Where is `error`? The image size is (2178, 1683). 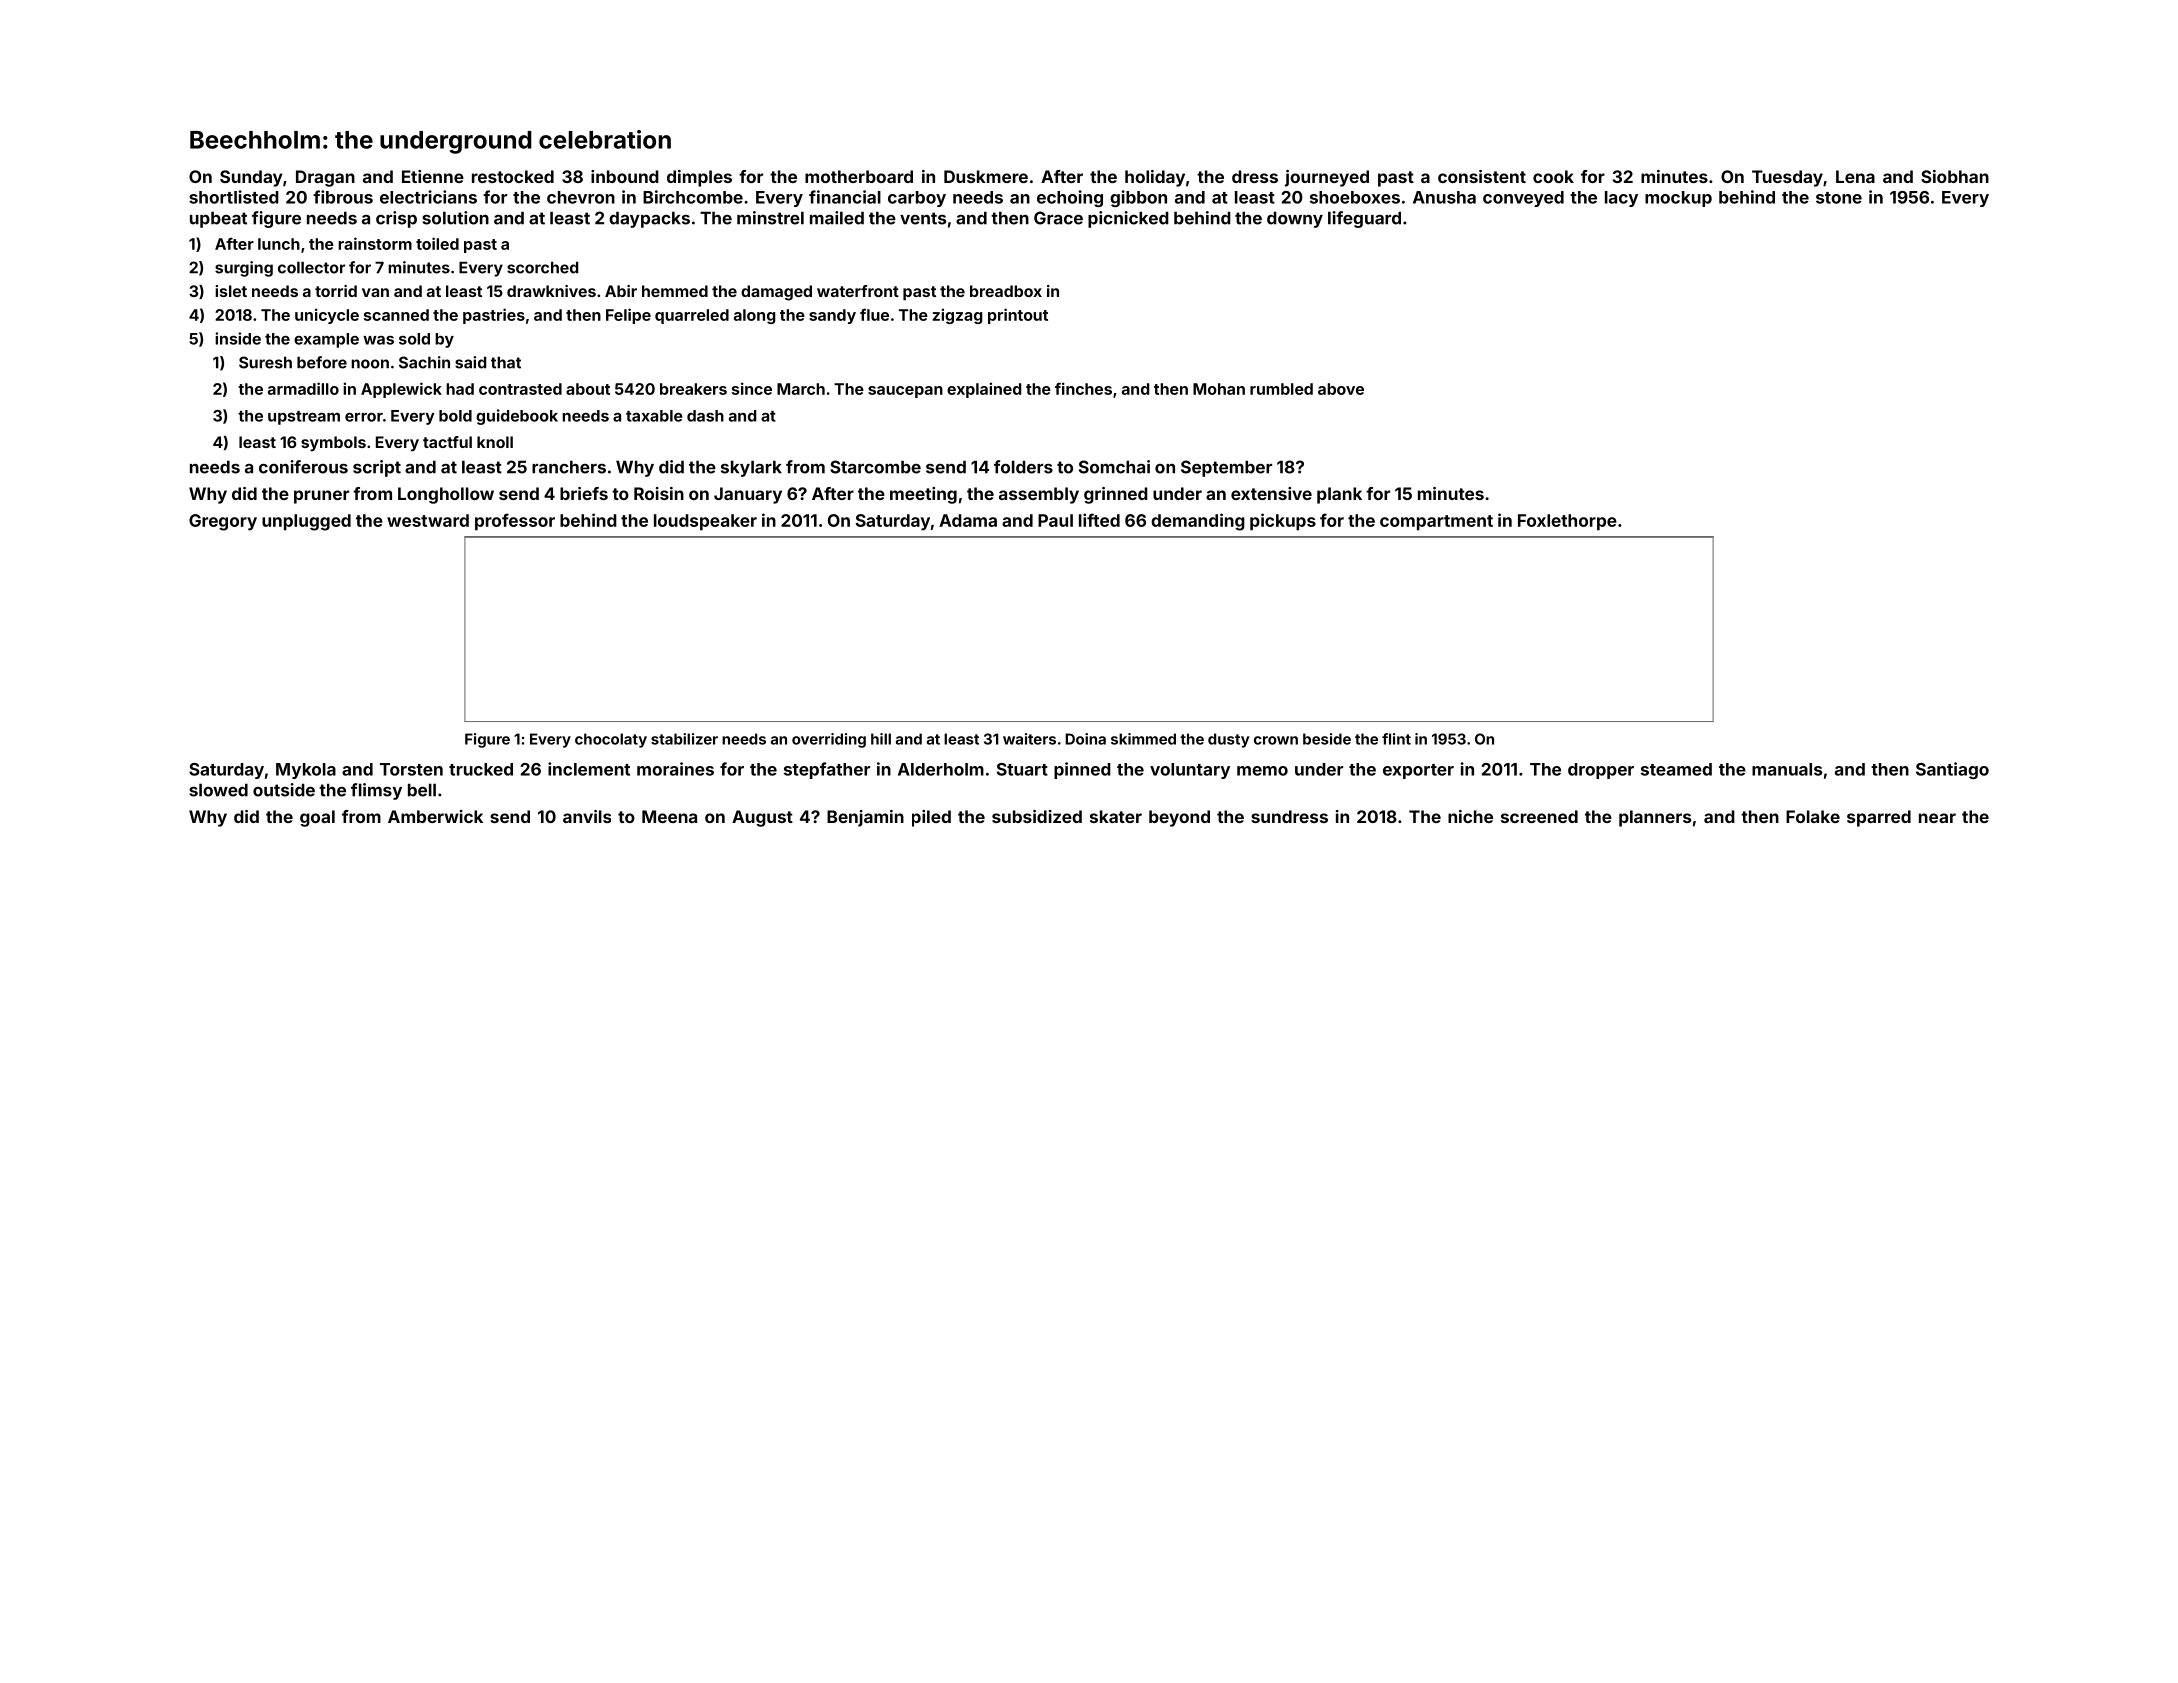
error is located at coordinates (364, 417).
